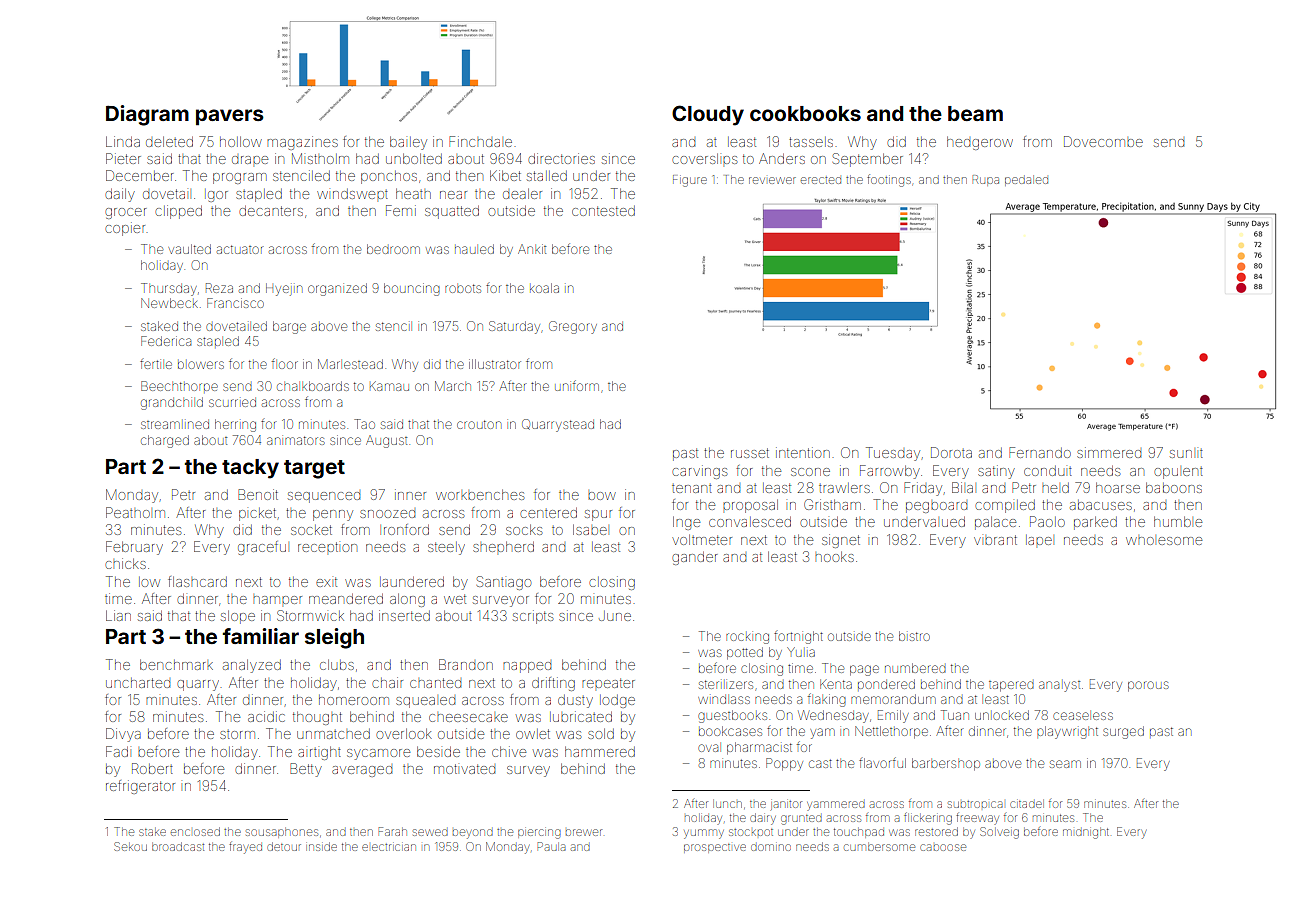 Image resolution: width=1308 pixels, height=924 pixels. What do you see at coordinates (135, 512) in the page?
I see `Peatholm` at bounding box center [135, 512].
